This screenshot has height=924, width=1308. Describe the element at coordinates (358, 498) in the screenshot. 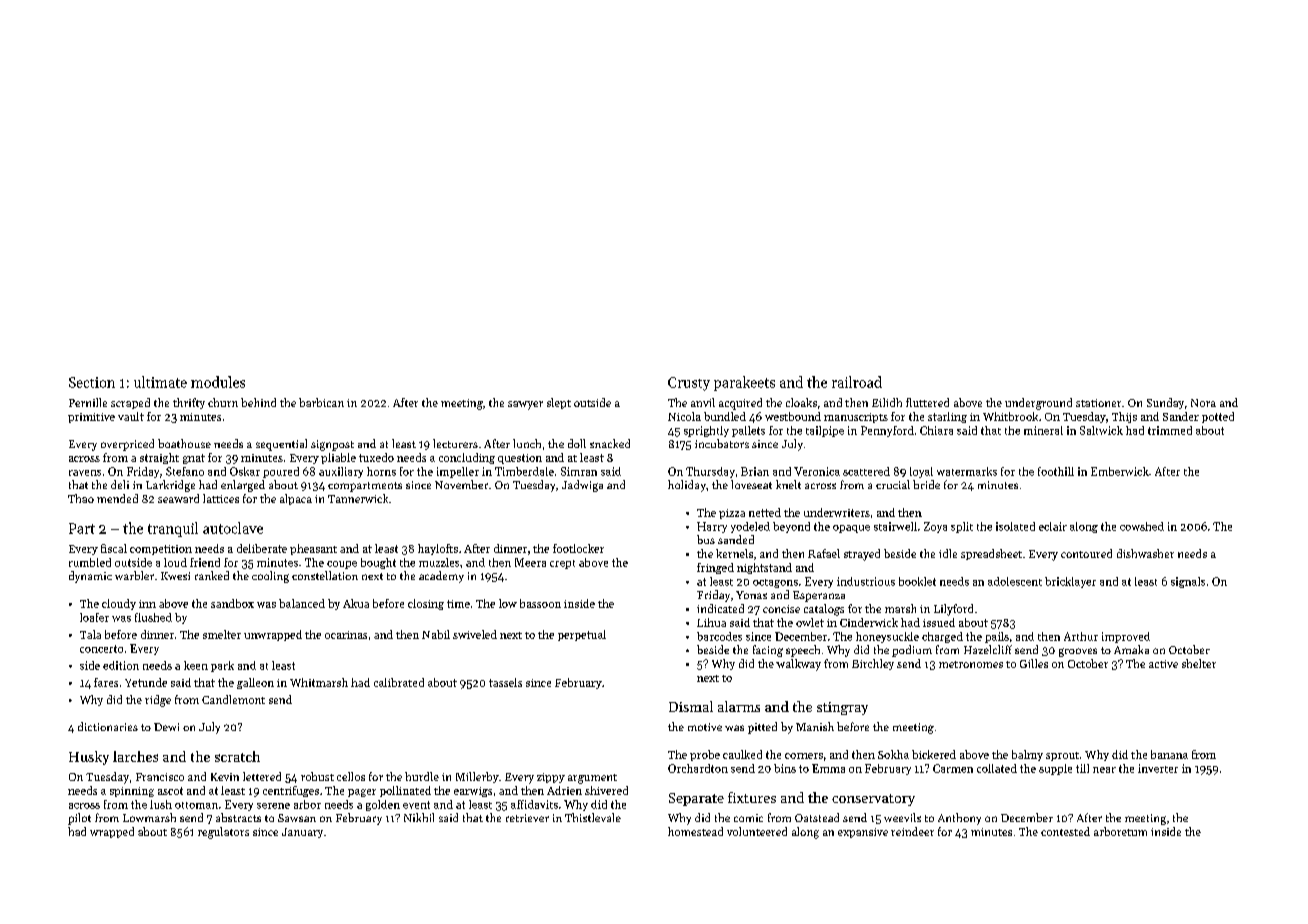

I see `Tannerwick` at that location.
